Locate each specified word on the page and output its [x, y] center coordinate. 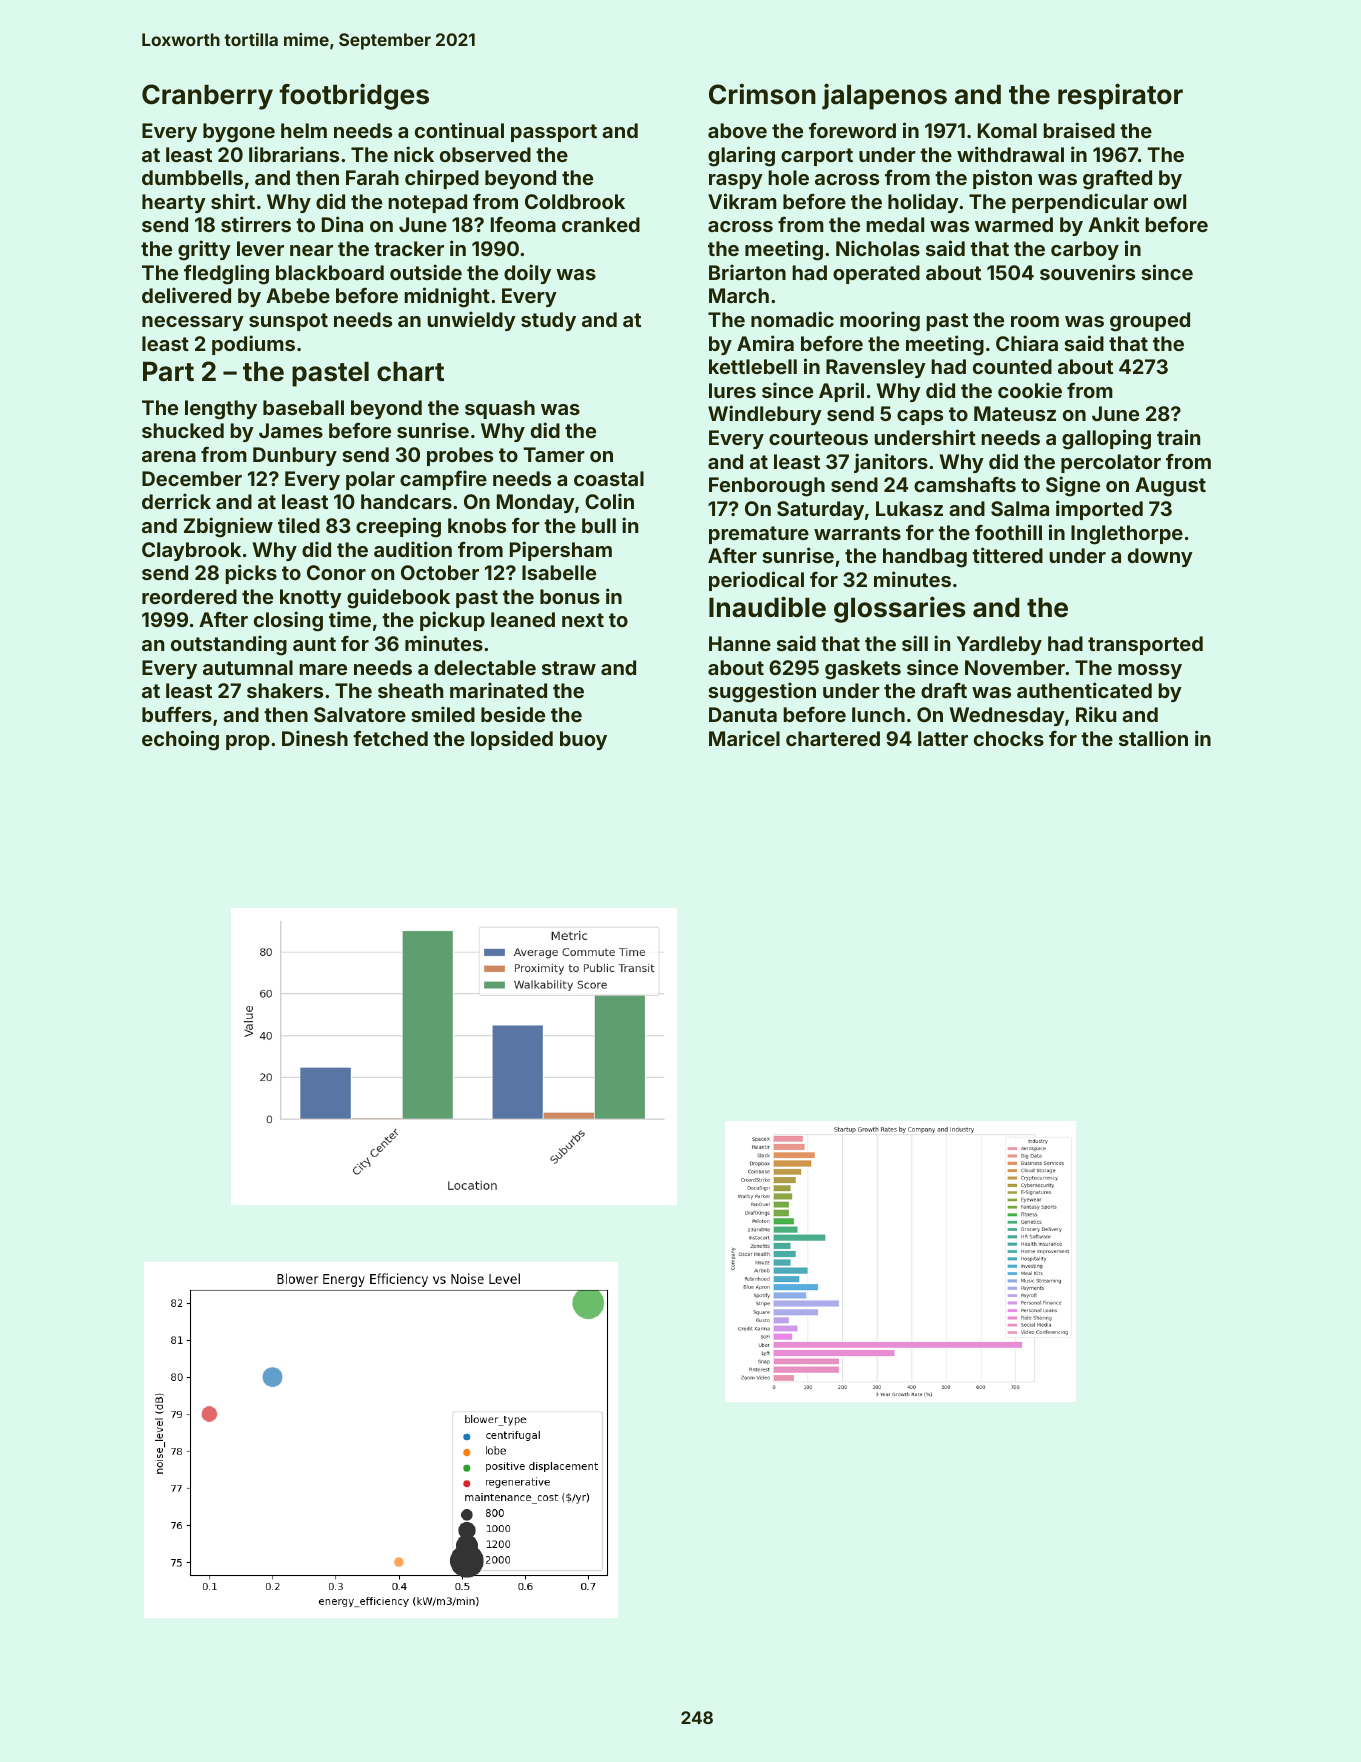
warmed [1014, 224]
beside [513, 714]
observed [485, 154]
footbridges [354, 96]
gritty [204, 250]
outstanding [229, 645]
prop [248, 742]
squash [500, 409]
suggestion [762, 692]
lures [732, 390]
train [1178, 437]
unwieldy [471, 321]
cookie [1030, 390]
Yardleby [999, 645]
